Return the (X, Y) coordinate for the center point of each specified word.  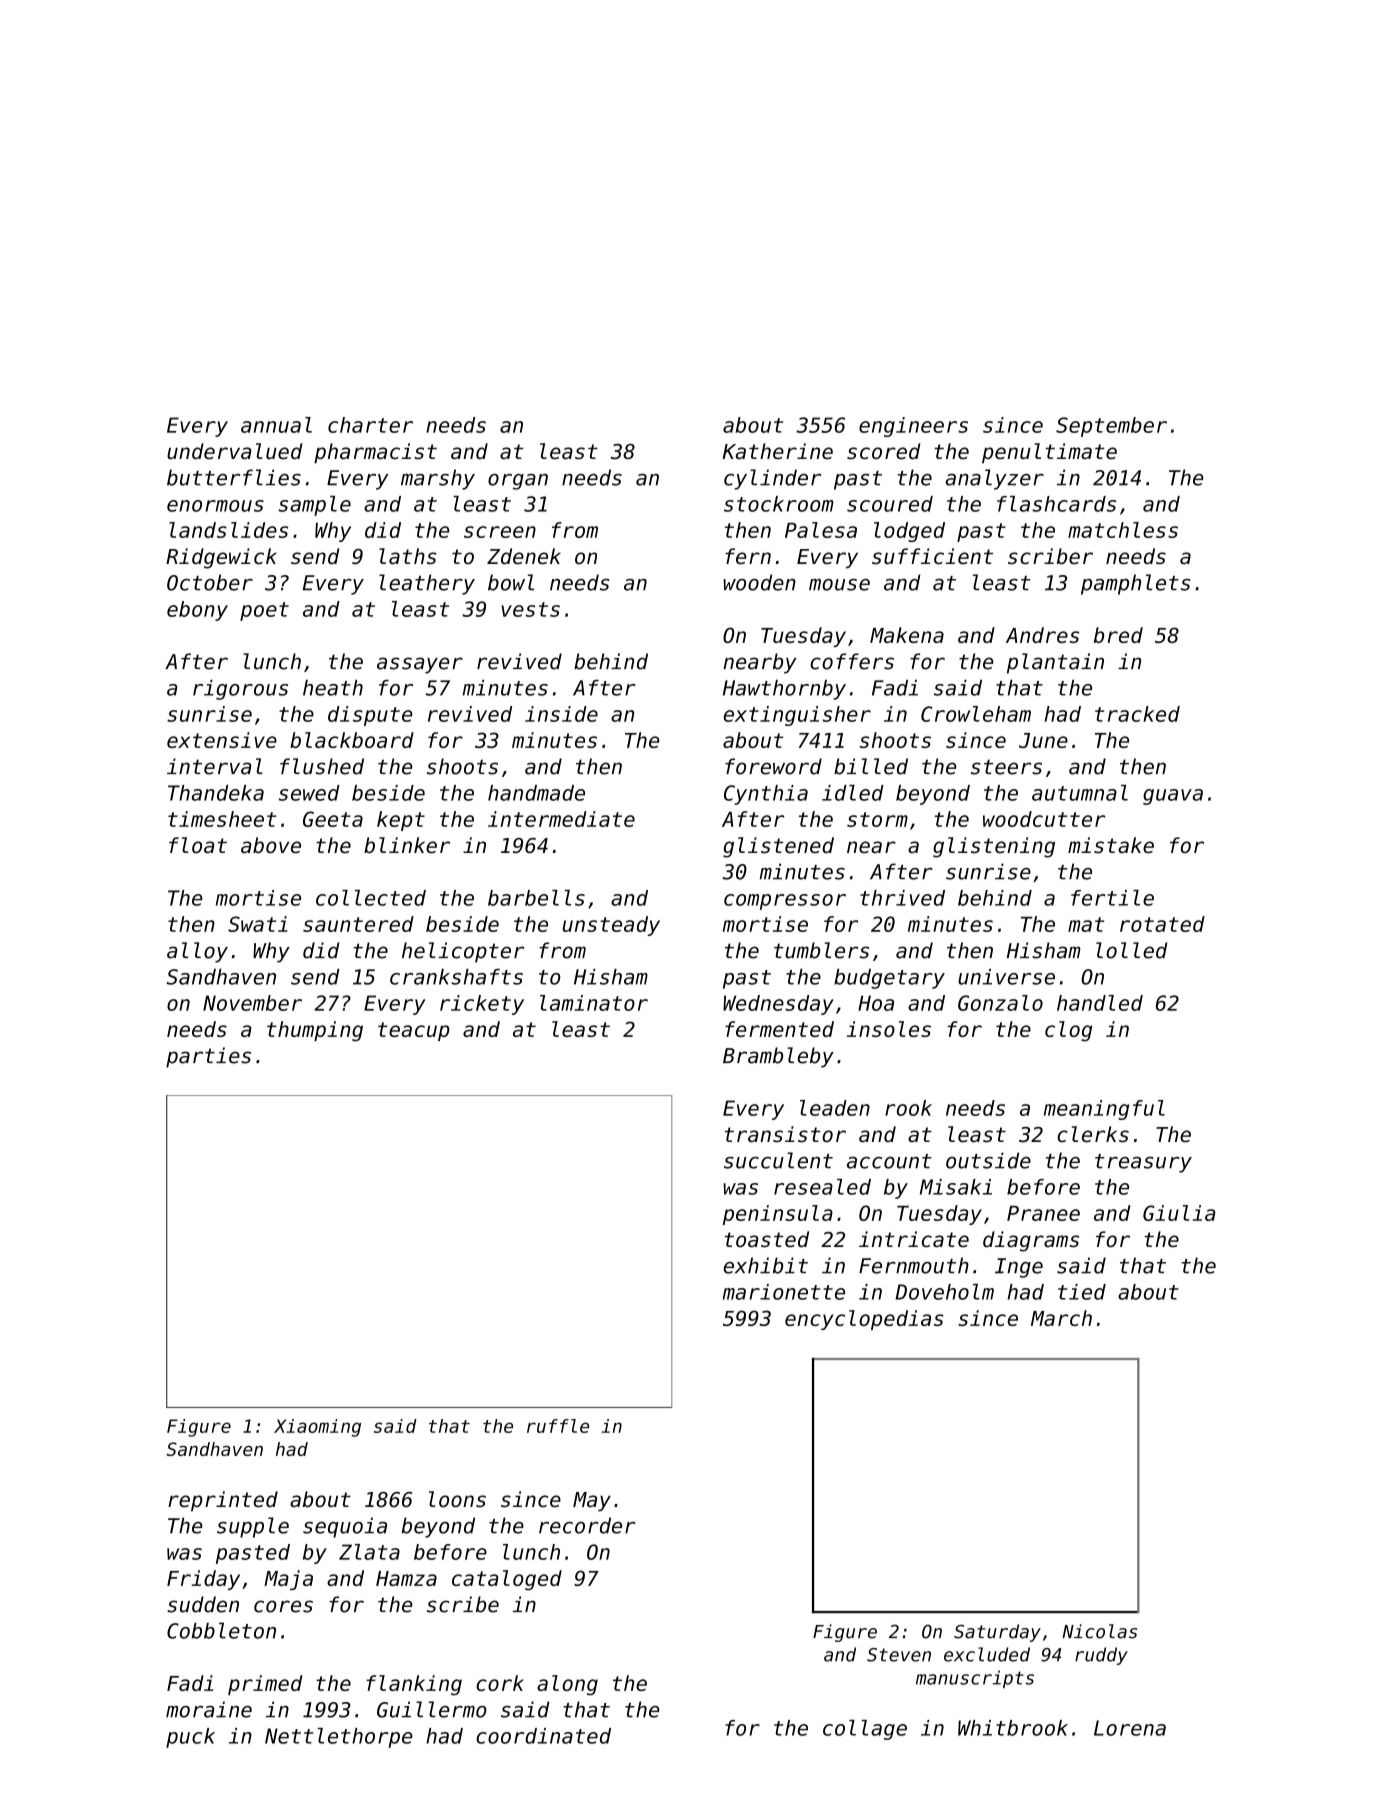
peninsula (778, 1215)
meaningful (1104, 1110)
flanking (414, 1685)
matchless (1123, 530)
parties (208, 1057)
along (567, 1685)
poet (264, 611)
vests (530, 609)
